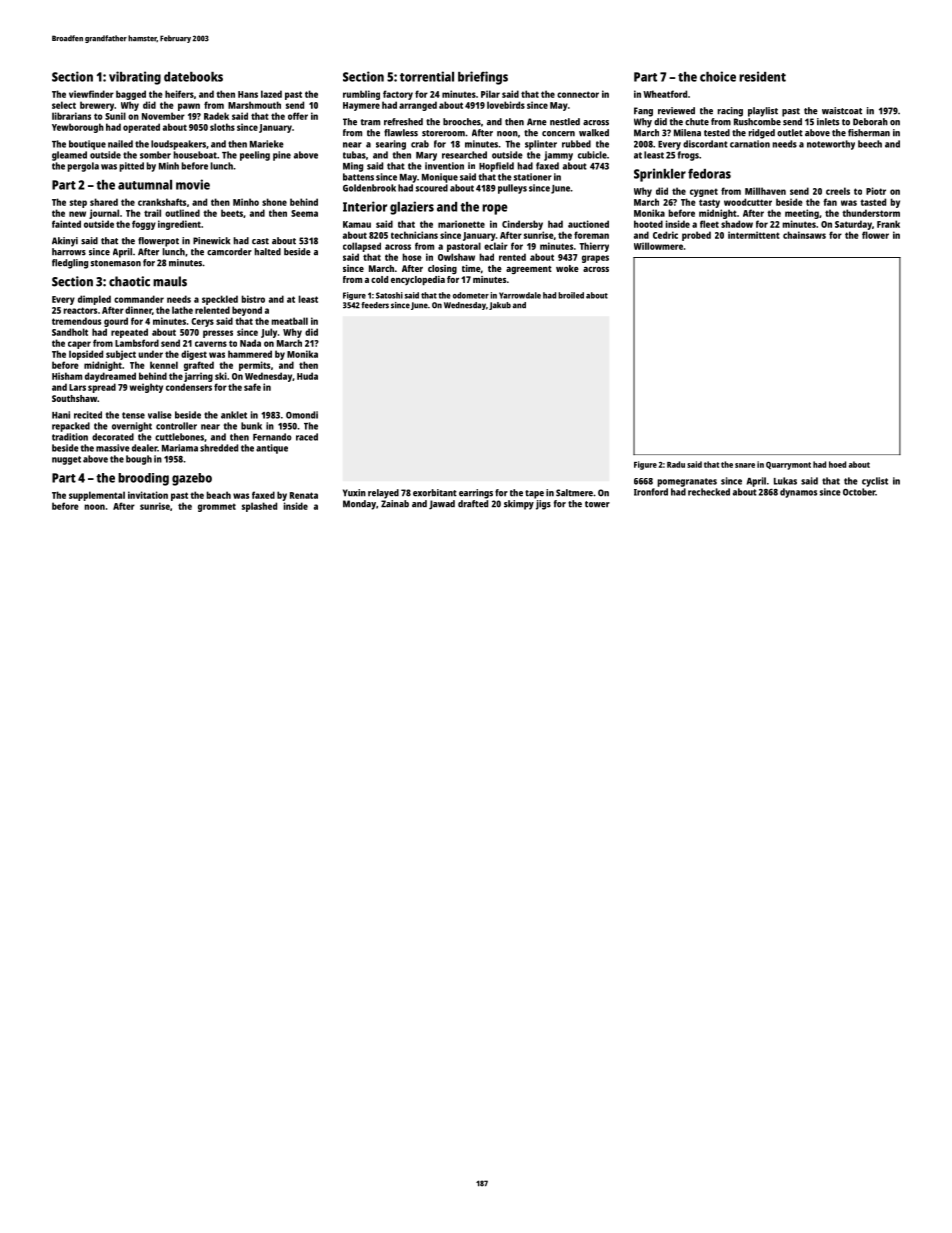  What do you see at coordinates (804, 235) in the page?
I see `chainsaws` at bounding box center [804, 235].
